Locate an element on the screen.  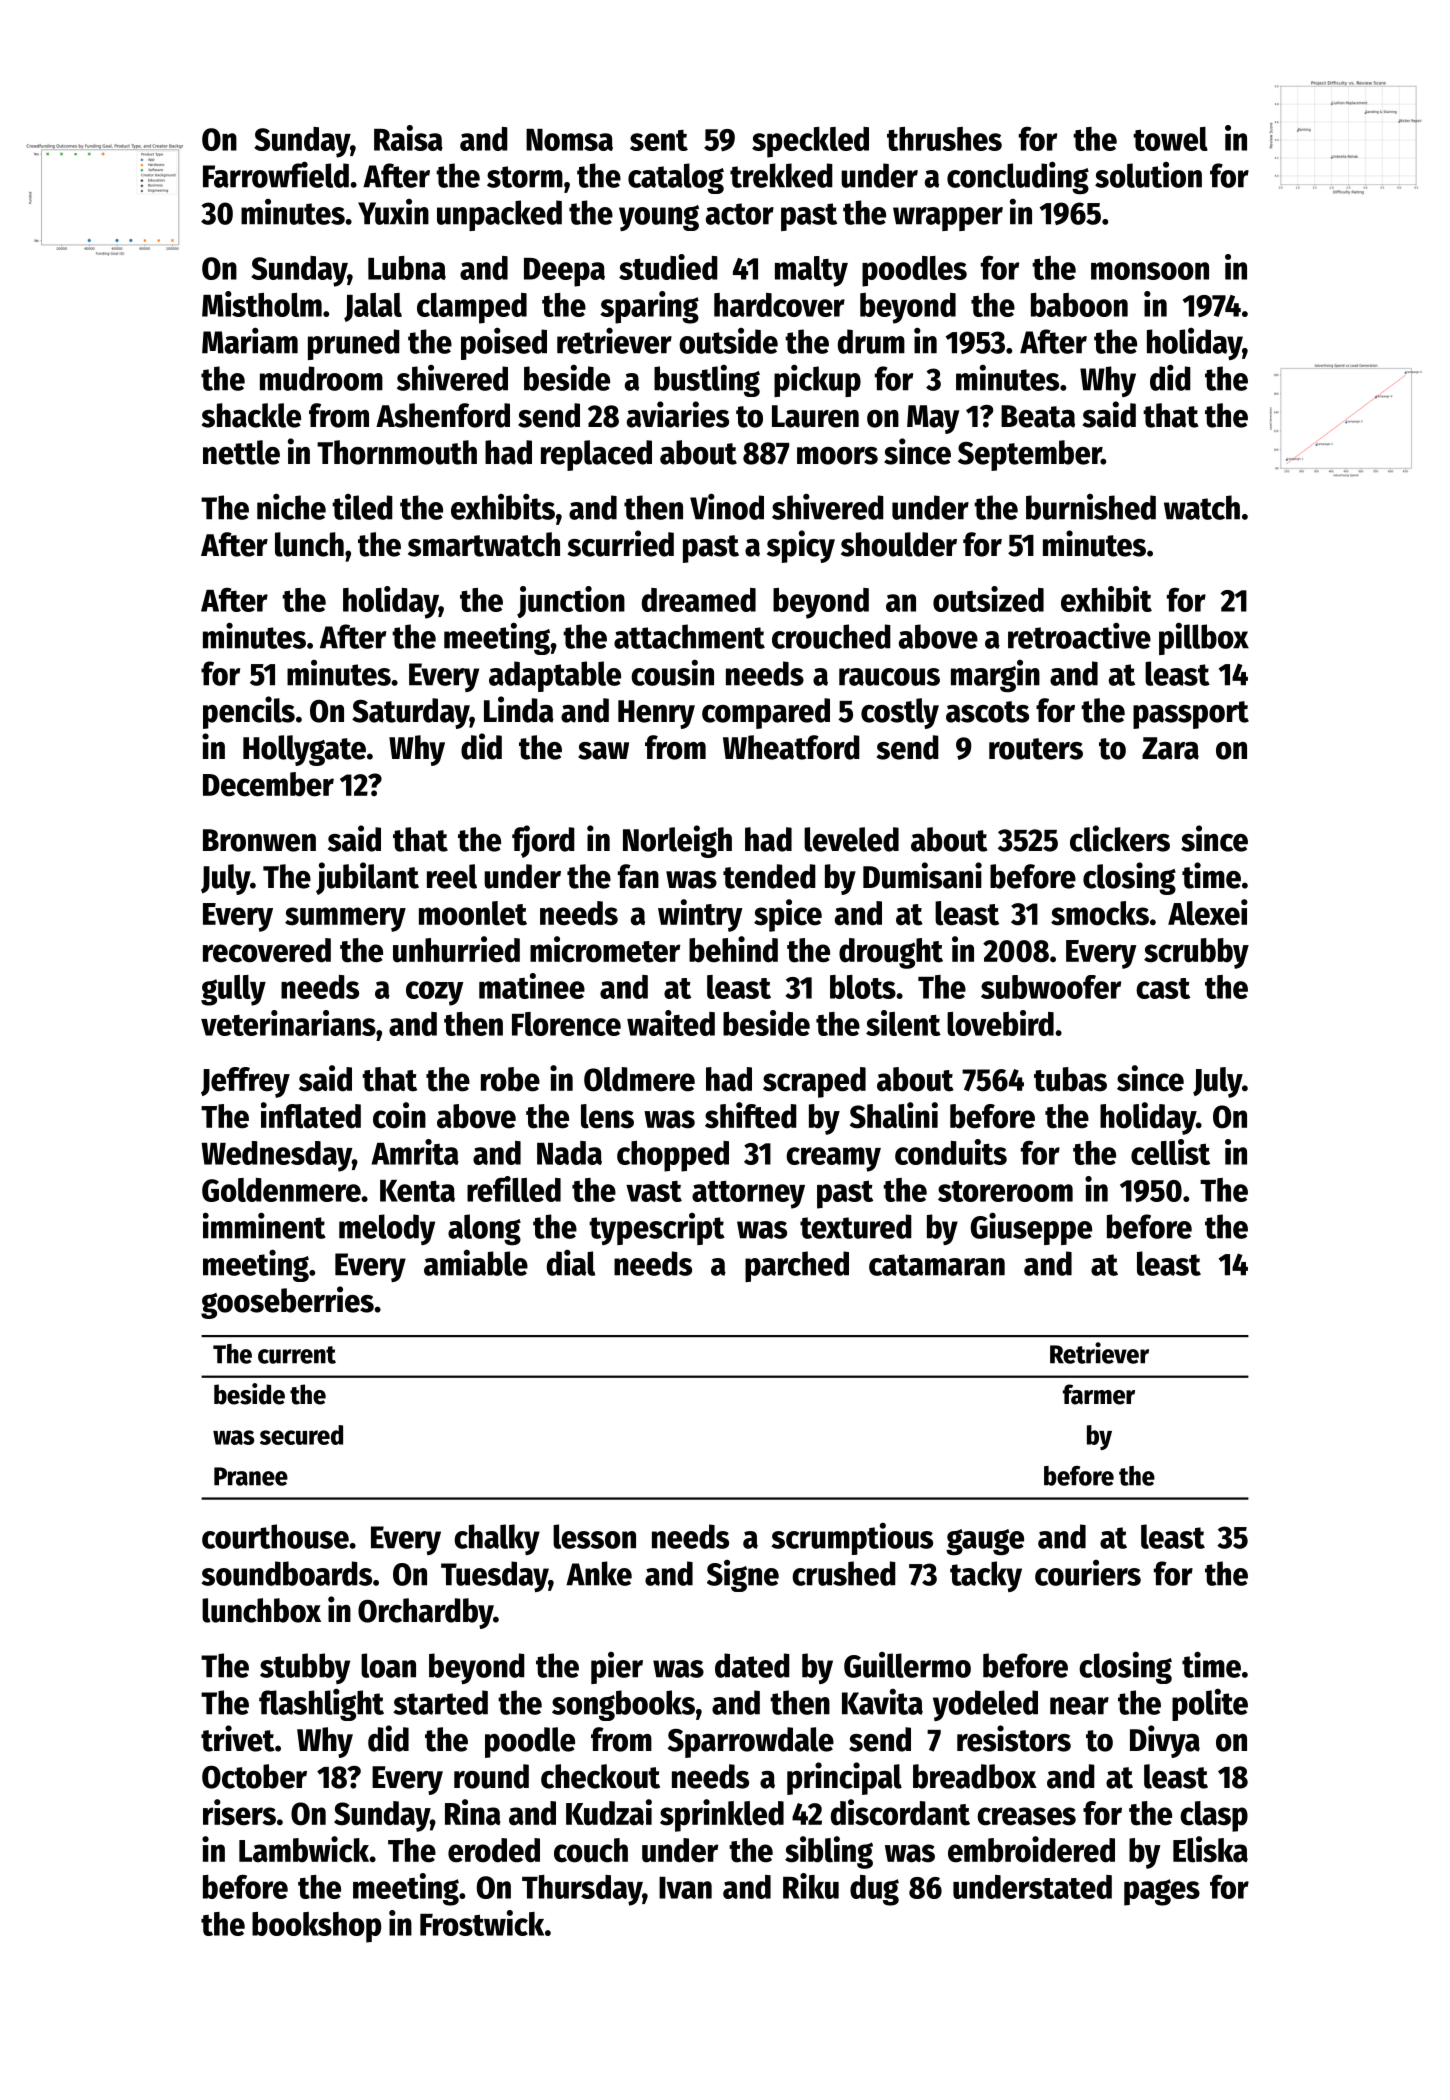
principal is located at coordinates (844, 1778).
